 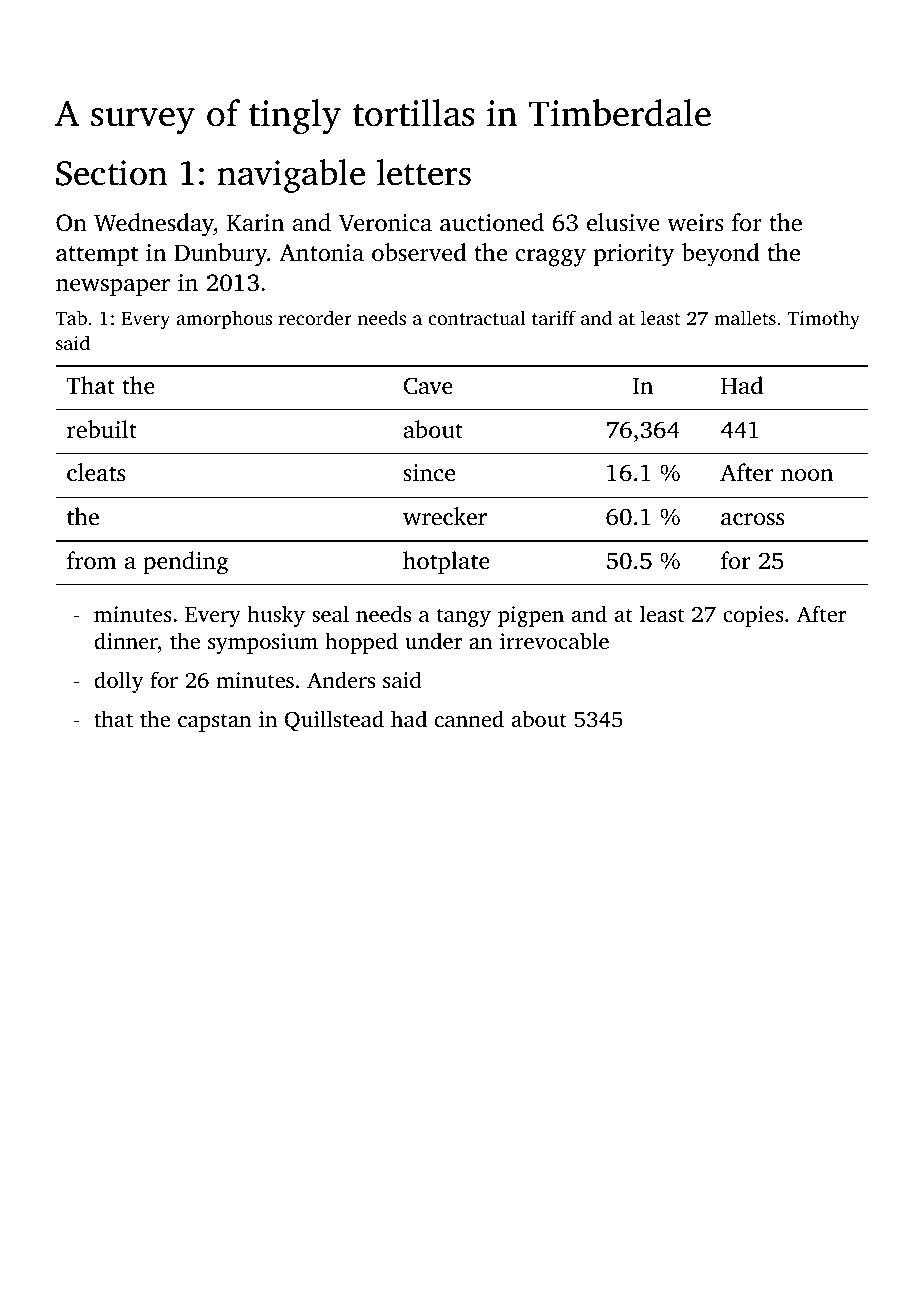 I want to click on noon, so click(x=807, y=475).
